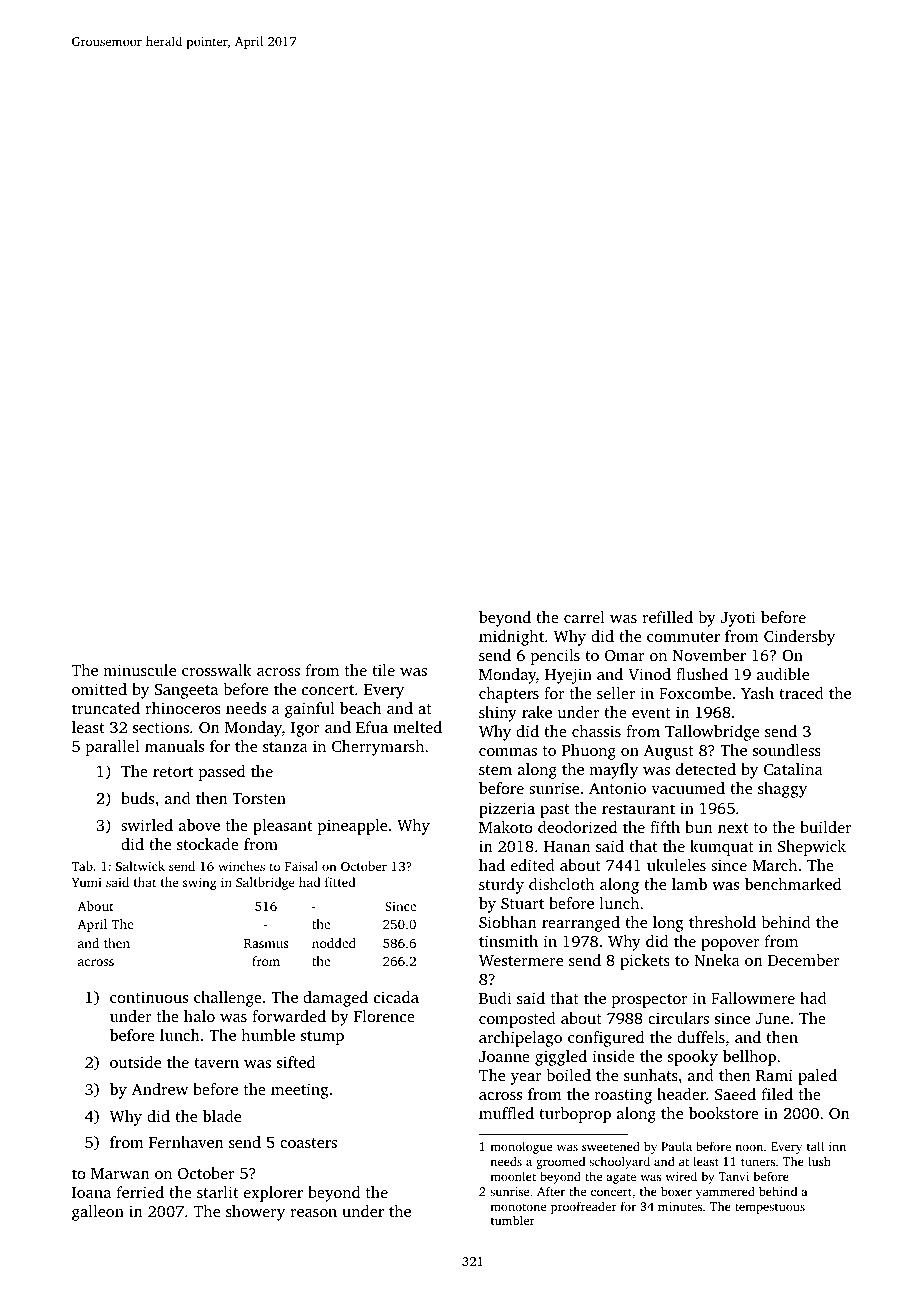  What do you see at coordinates (383, 670) in the screenshot?
I see `tile` at bounding box center [383, 670].
